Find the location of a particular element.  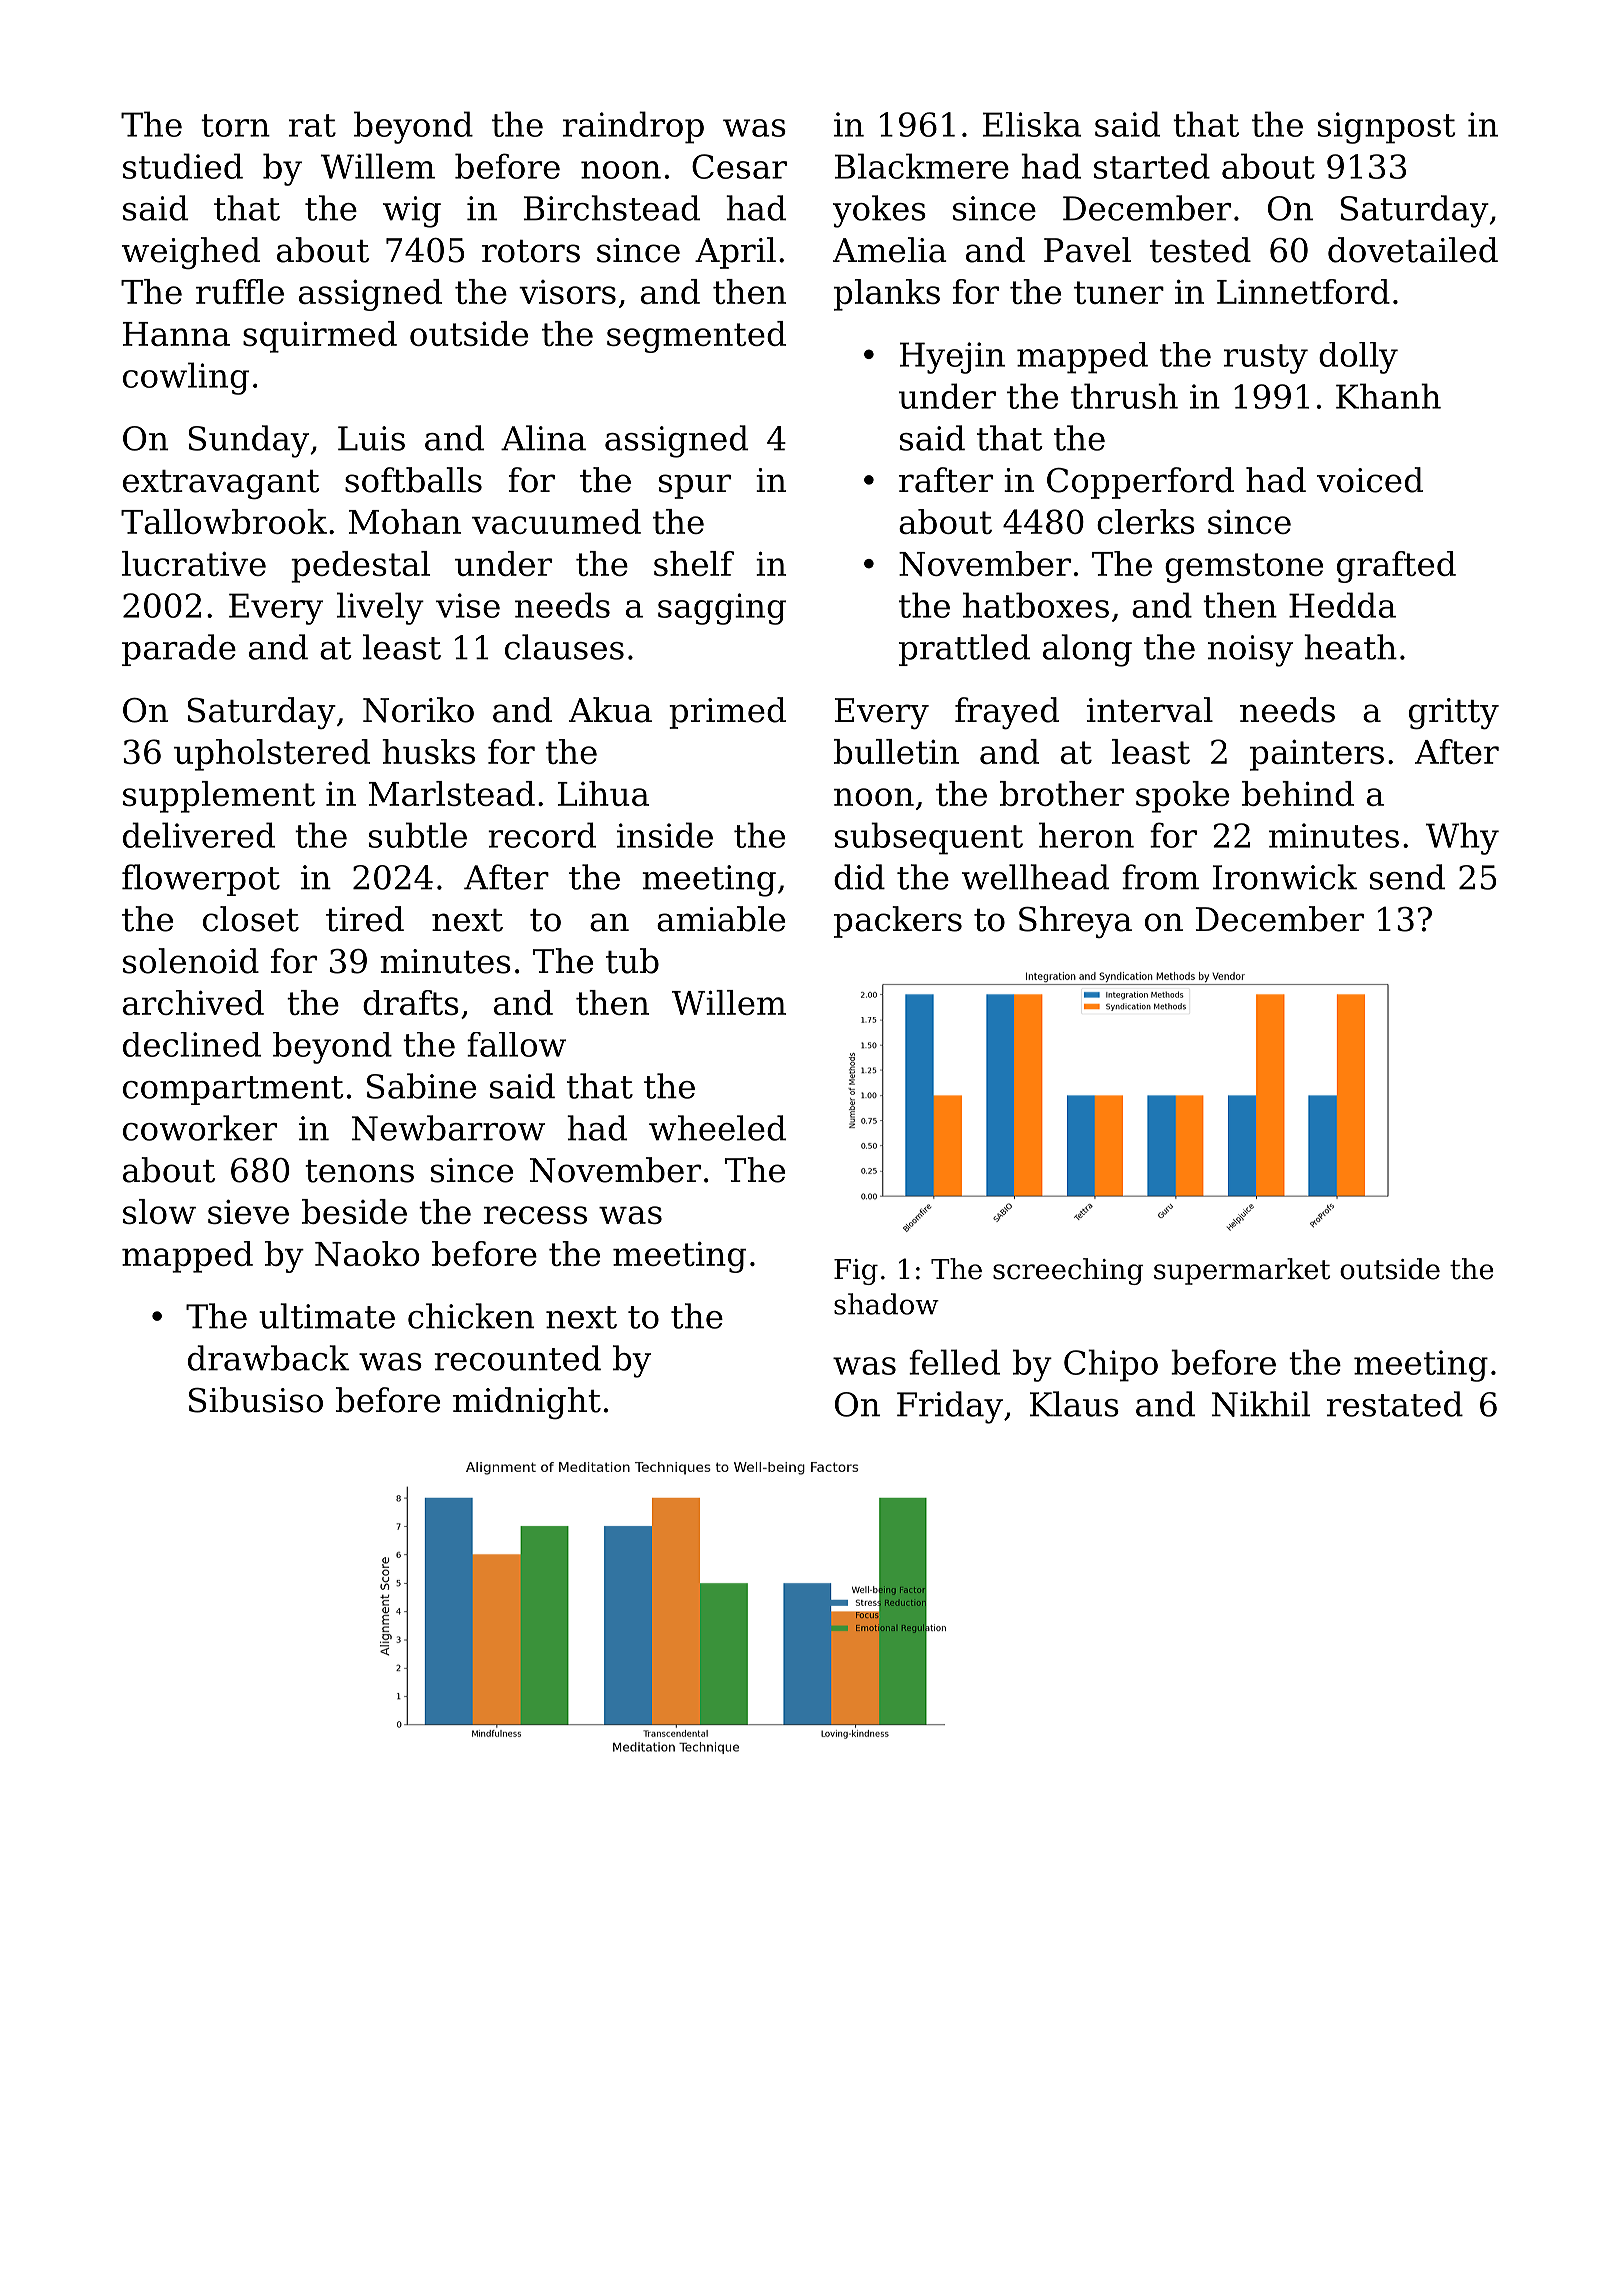

drawback is located at coordinates (268, 1358).
